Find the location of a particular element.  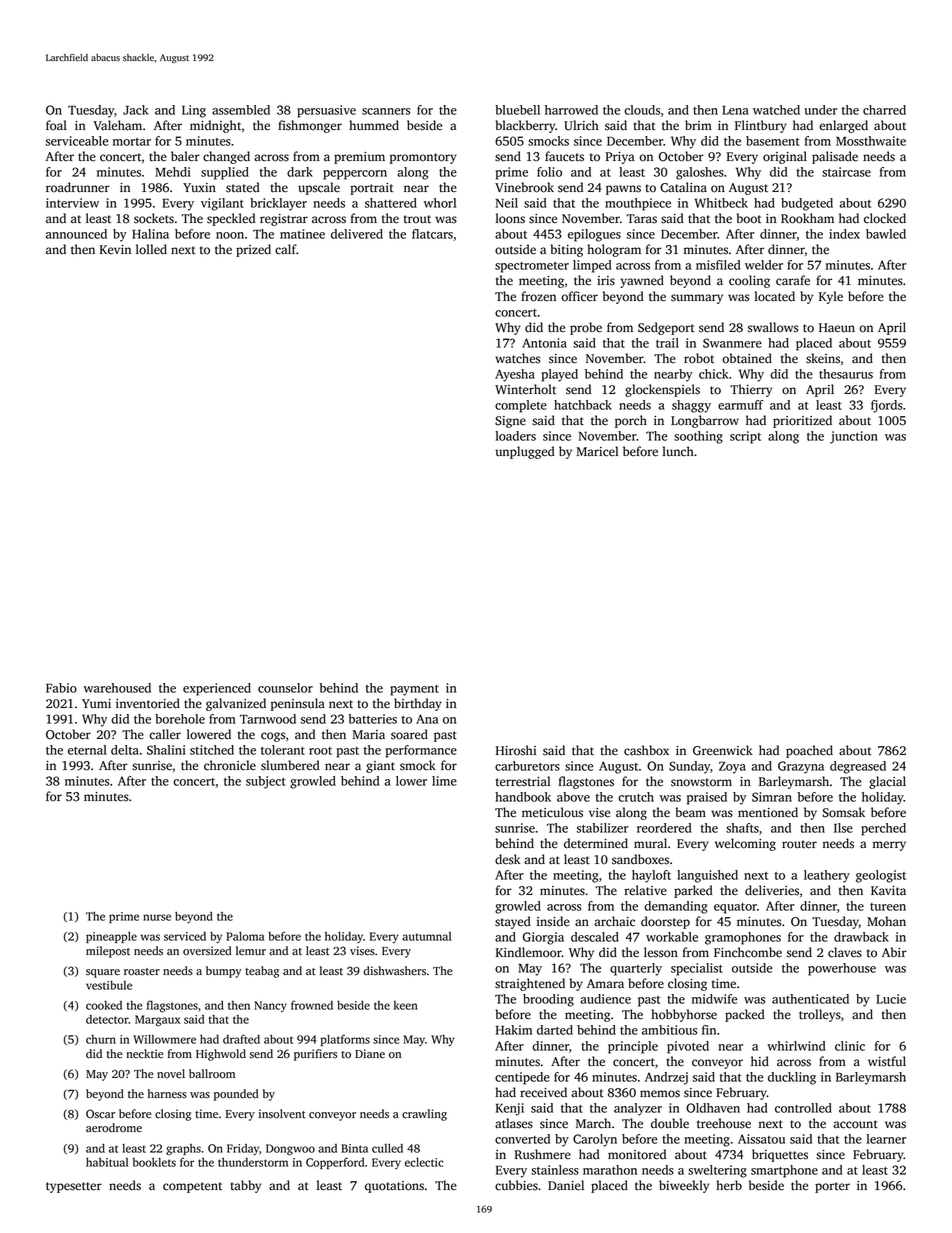

dishwashers is located at coordinates (394, 971).
